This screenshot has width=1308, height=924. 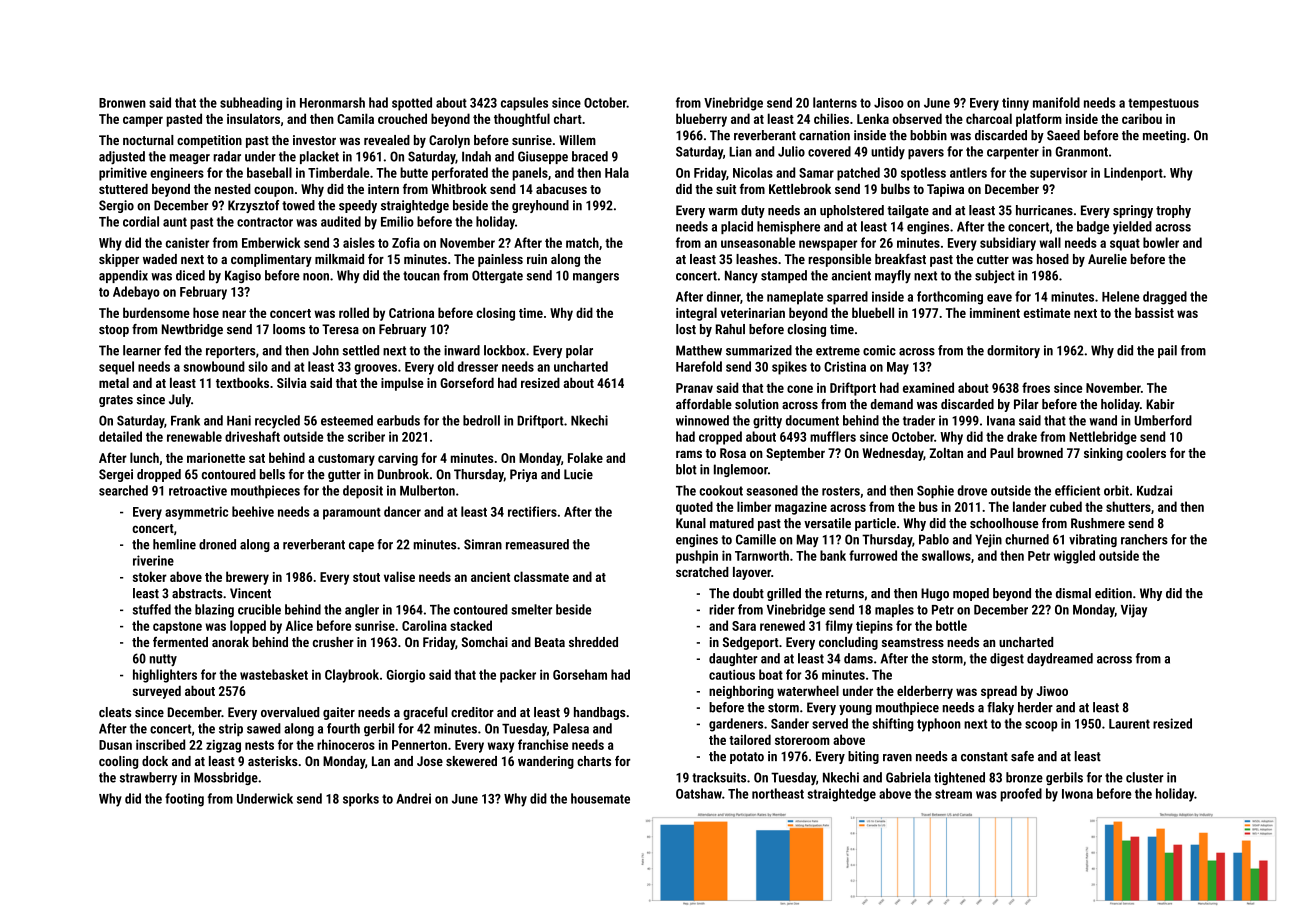 What do you see at coordinates (264, 728) in the screenshot?
I see `sawed` at bounding box center [264, 728].
